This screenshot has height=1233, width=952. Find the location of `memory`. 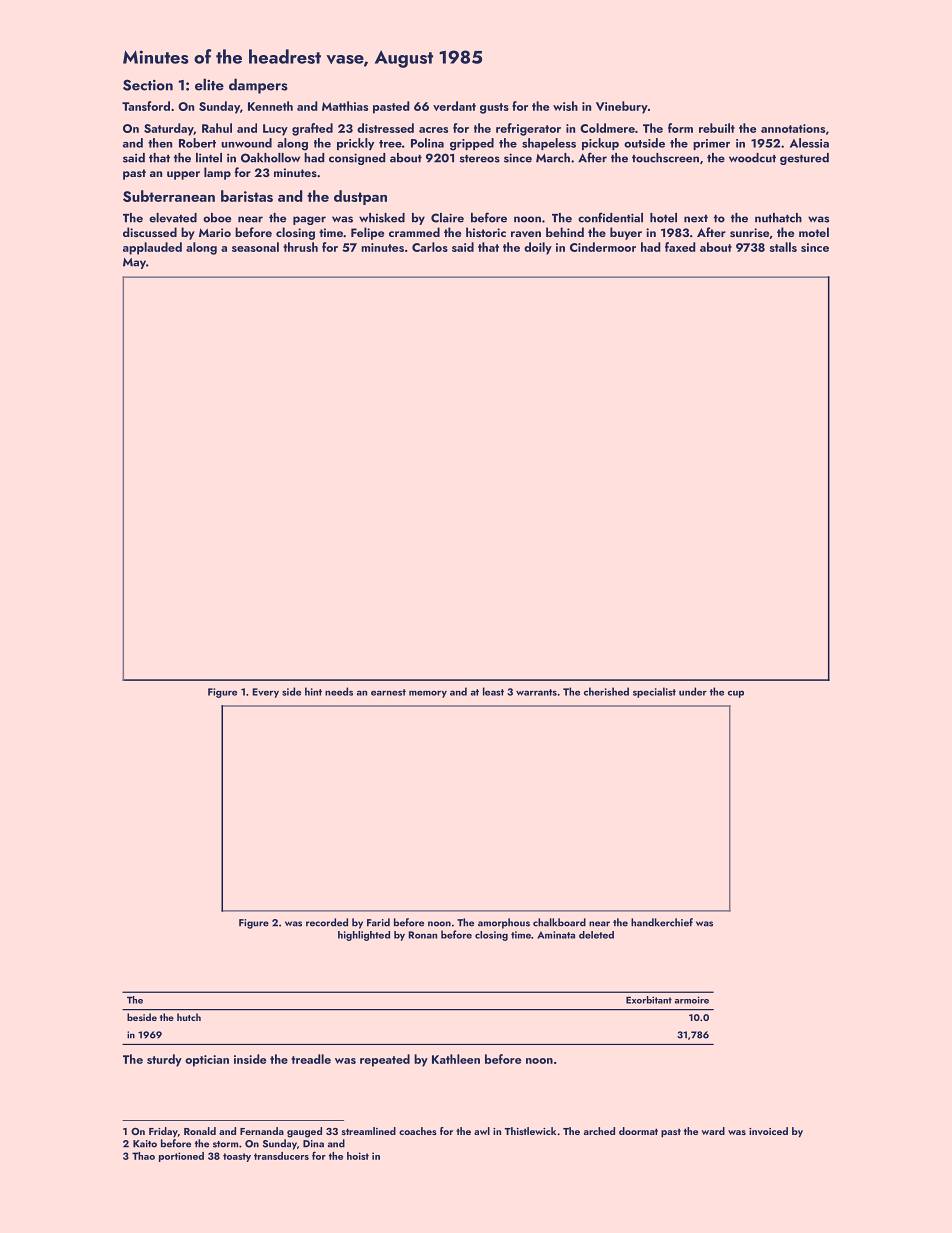

memory is located at coordinates (428, 694).
